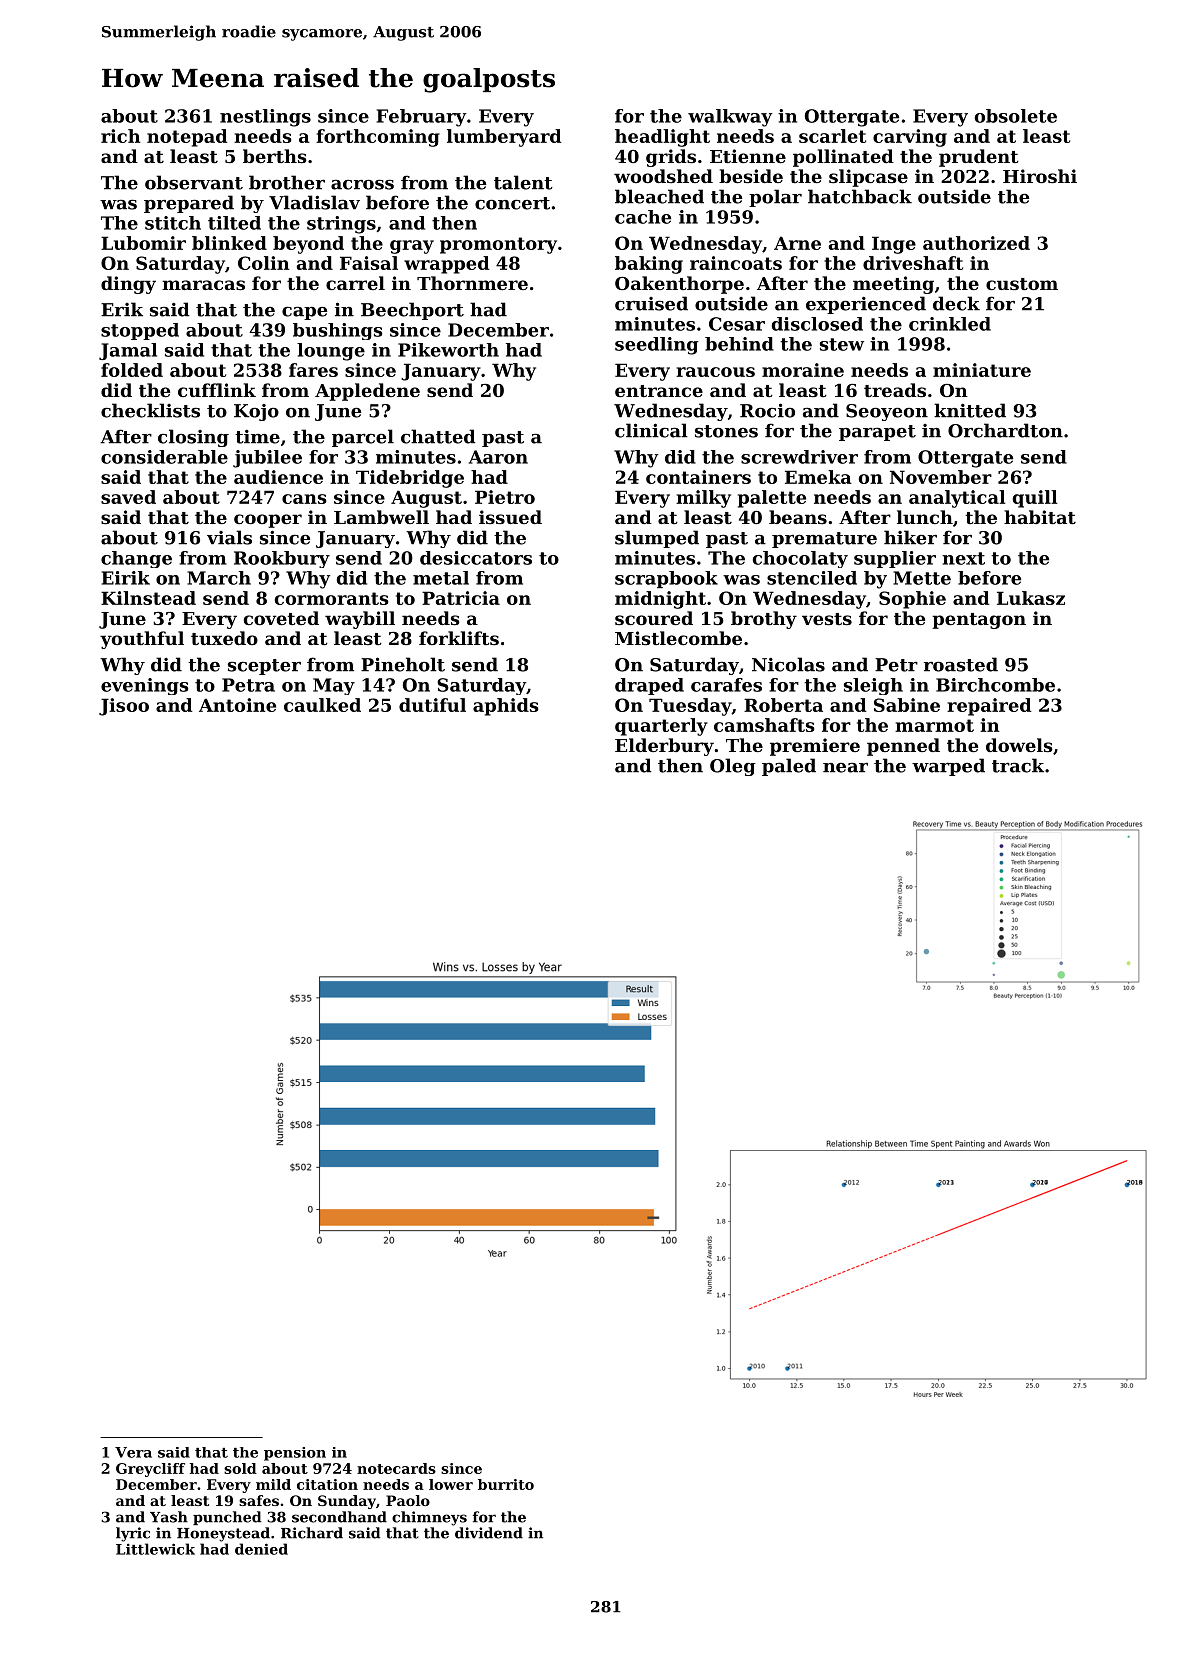 The width and height of the document is (1180, 1670). What do you see at coordinates (751, 176) in the document?
I see `beside` at bounding box center [751, 176].
